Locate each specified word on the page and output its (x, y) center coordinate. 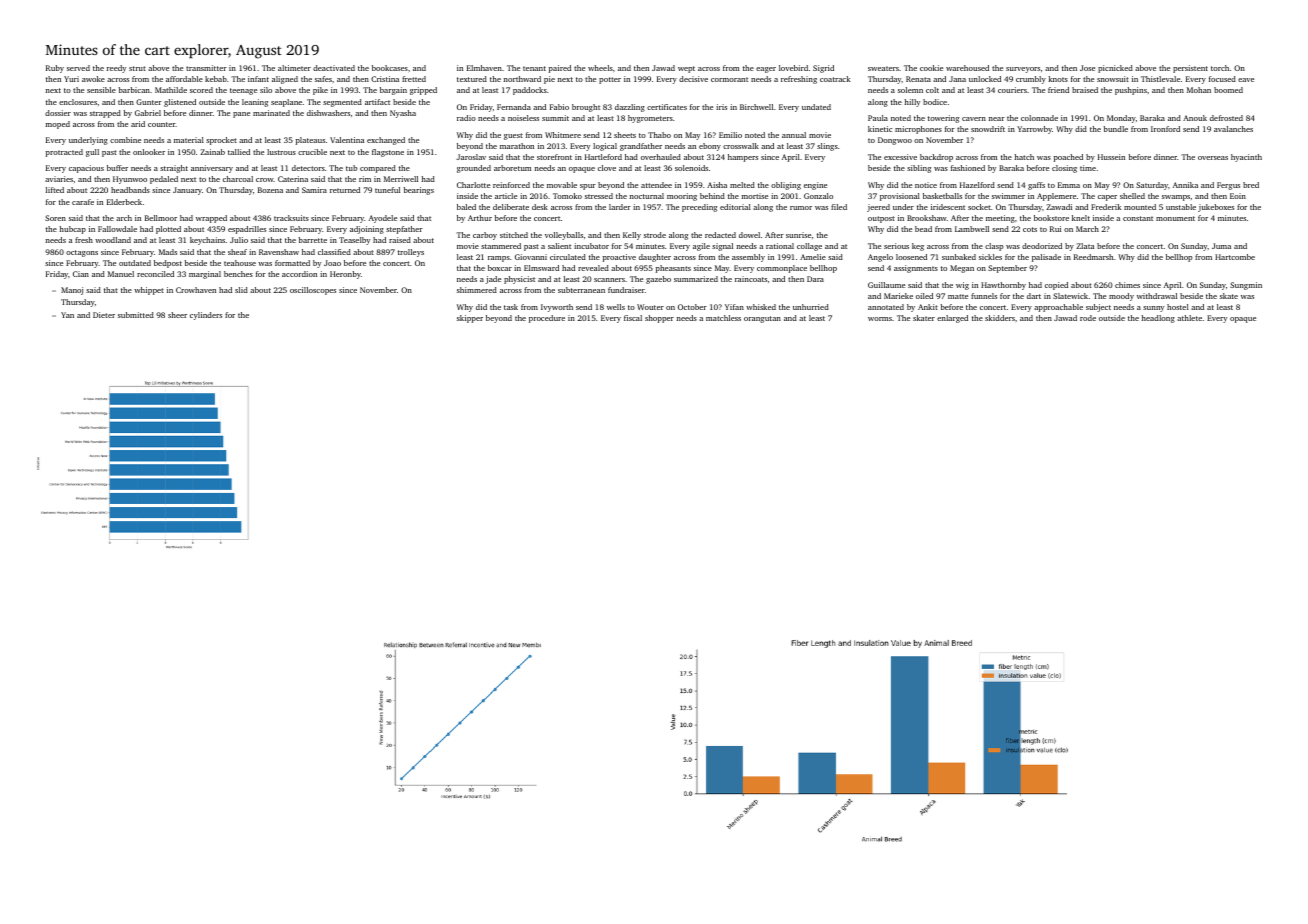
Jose (1087, 68)
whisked (761, 307)
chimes (1127, 285)
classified (334, 252)
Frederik (1106, 207)
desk (540, 207)
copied (1056, 286)
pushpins (1131, 91)
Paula (878, 118)
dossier (58, 113)
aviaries (59, 179)
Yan (67, 315)
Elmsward (541, 268)
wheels (600, 68)
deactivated (334, 68)
